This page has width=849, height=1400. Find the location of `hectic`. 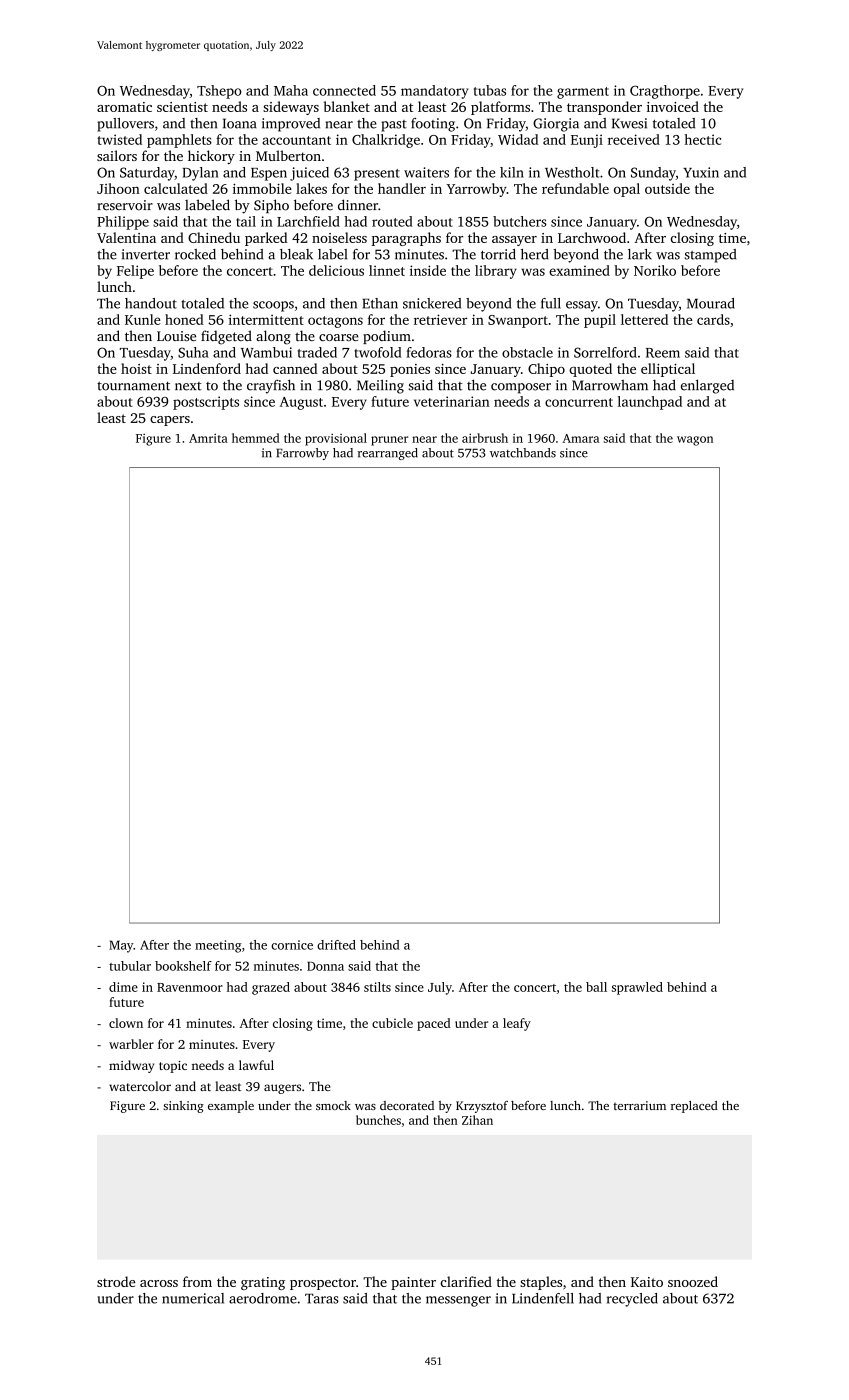

hectic is located at coordinates (703, 139).
